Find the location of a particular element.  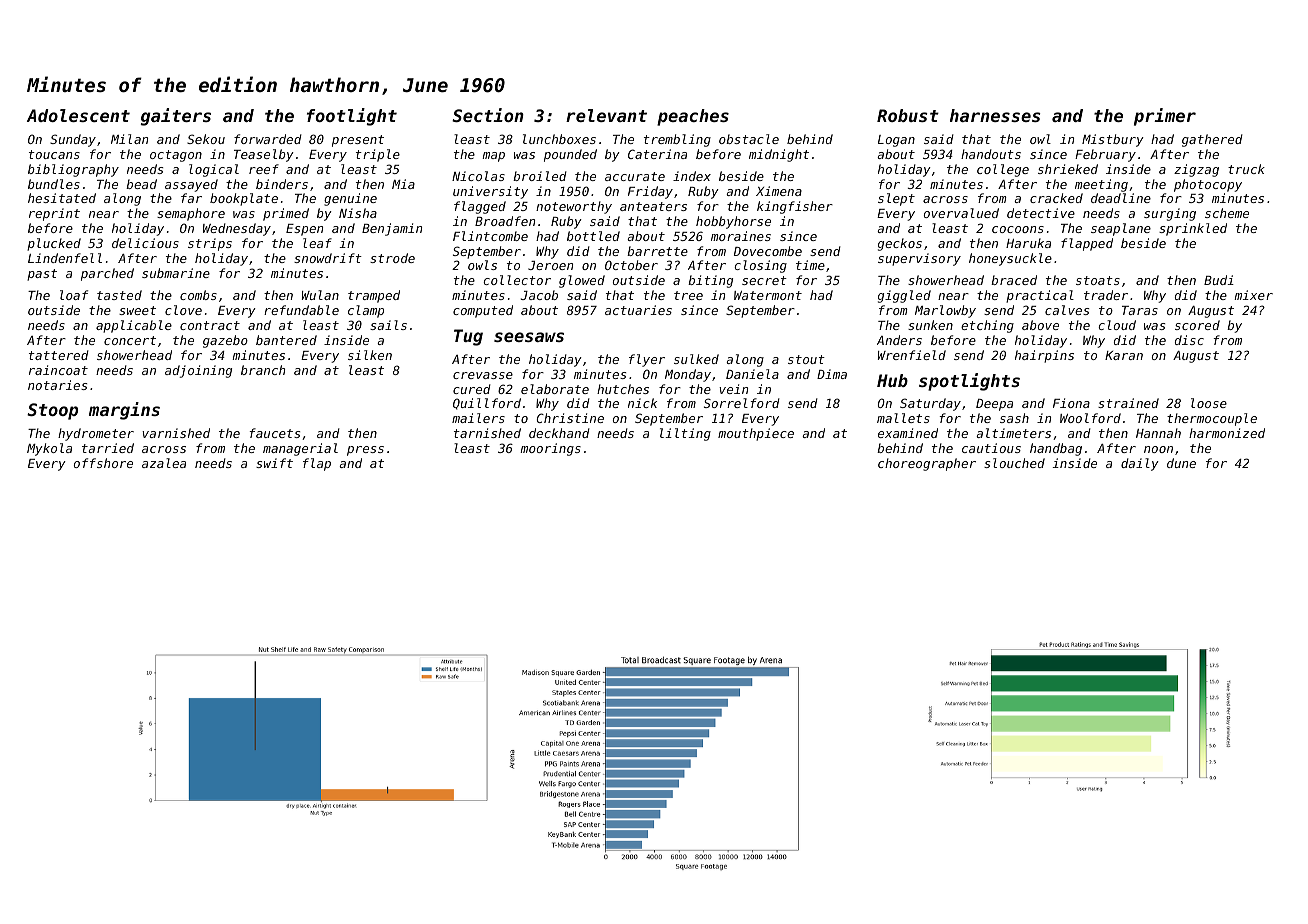

seaplane is located at coordinates (1121, 229).
